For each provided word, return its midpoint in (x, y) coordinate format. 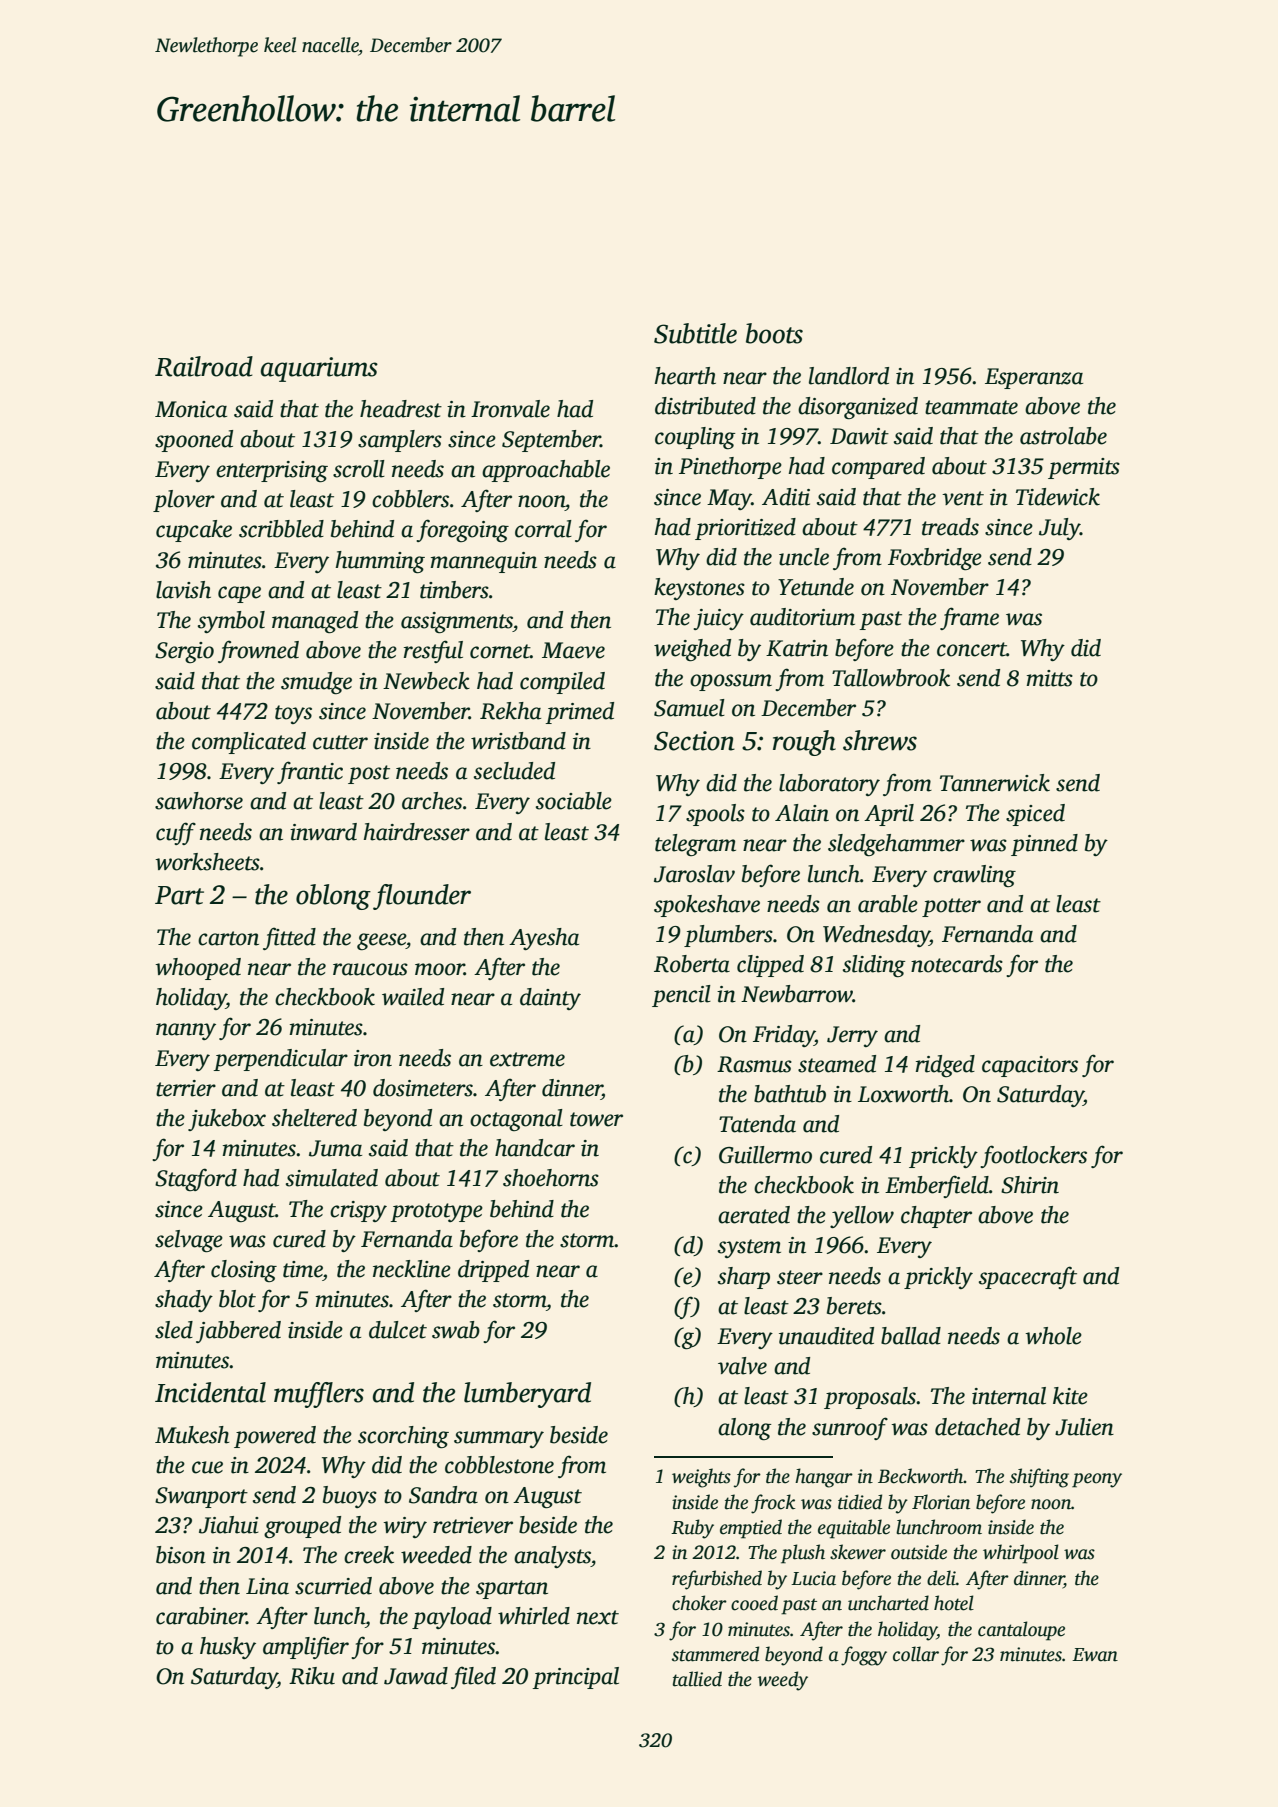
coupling (695, 438)
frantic (310, 772)
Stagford (196, 1179)
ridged (945, 1066)
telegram (695, 845)
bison (181, 1555)
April (889, 815)
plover (184, 501)
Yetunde (816, 587)
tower (596, 1119)
